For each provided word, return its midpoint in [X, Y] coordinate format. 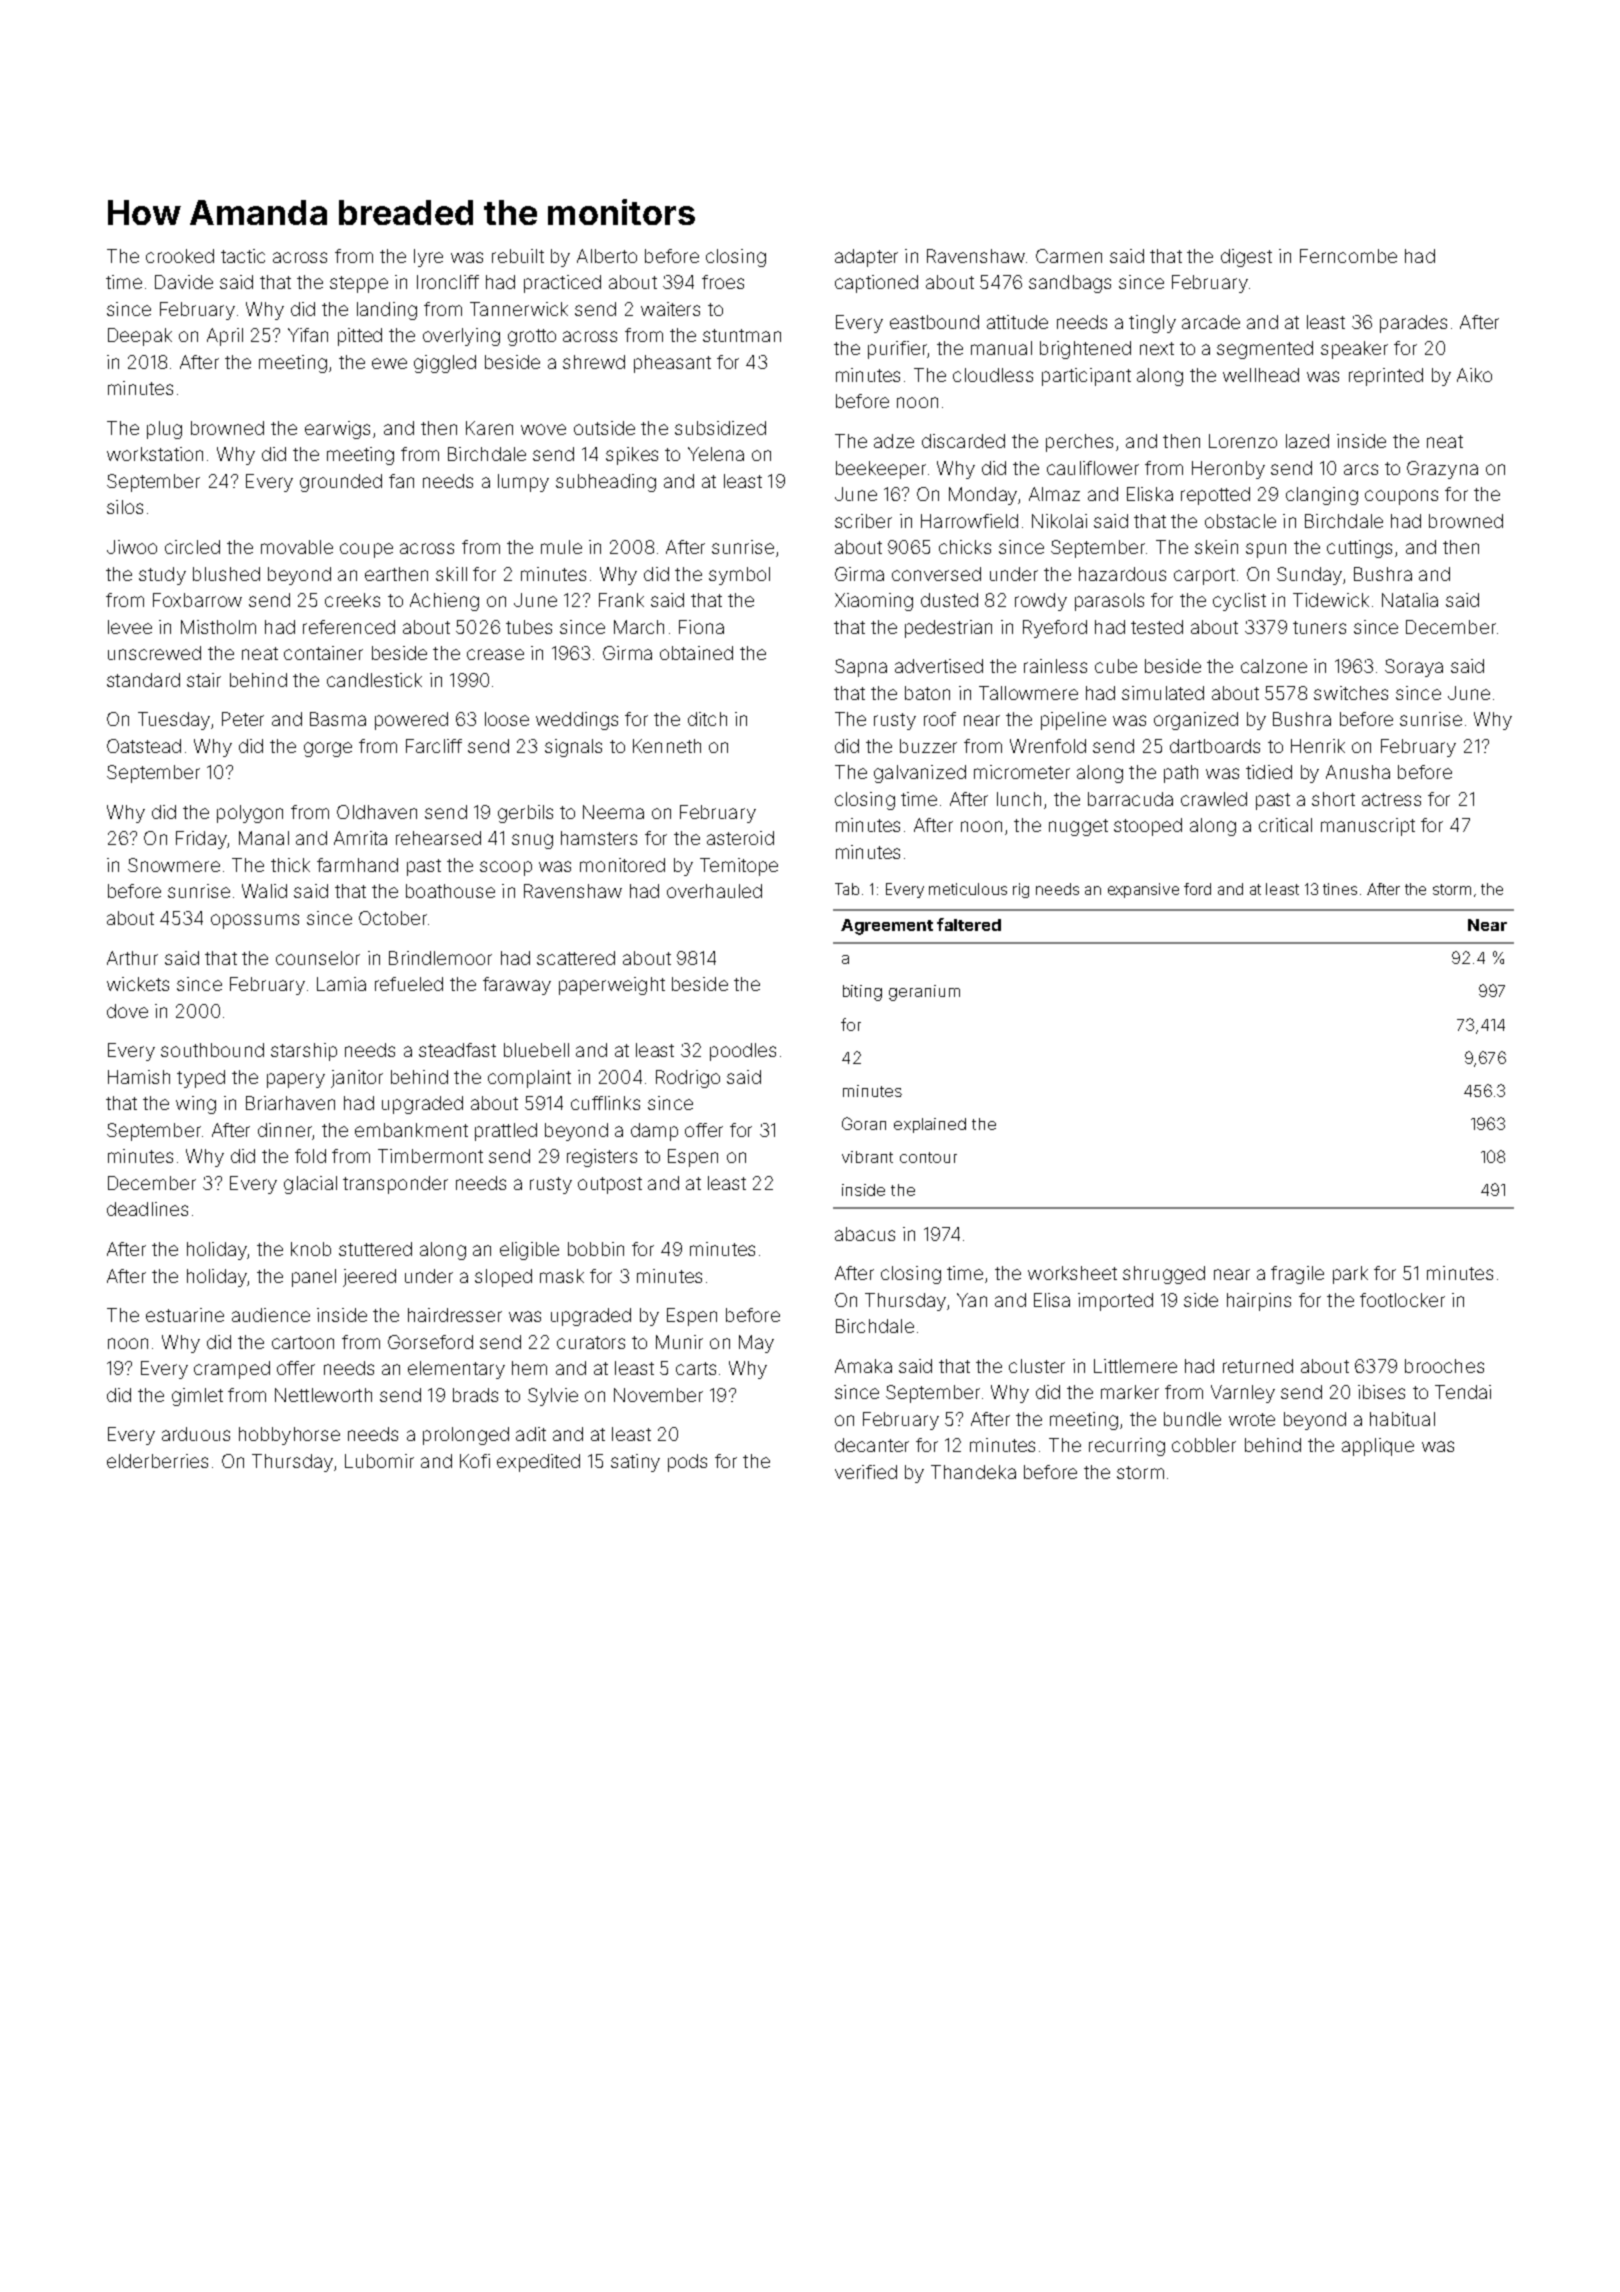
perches [1079, 443]
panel [314, 1278]
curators [591, 1342]
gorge [328, 749]
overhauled [714, 891]
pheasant [672, 364]
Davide [184, 282]
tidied [1269, 772]
